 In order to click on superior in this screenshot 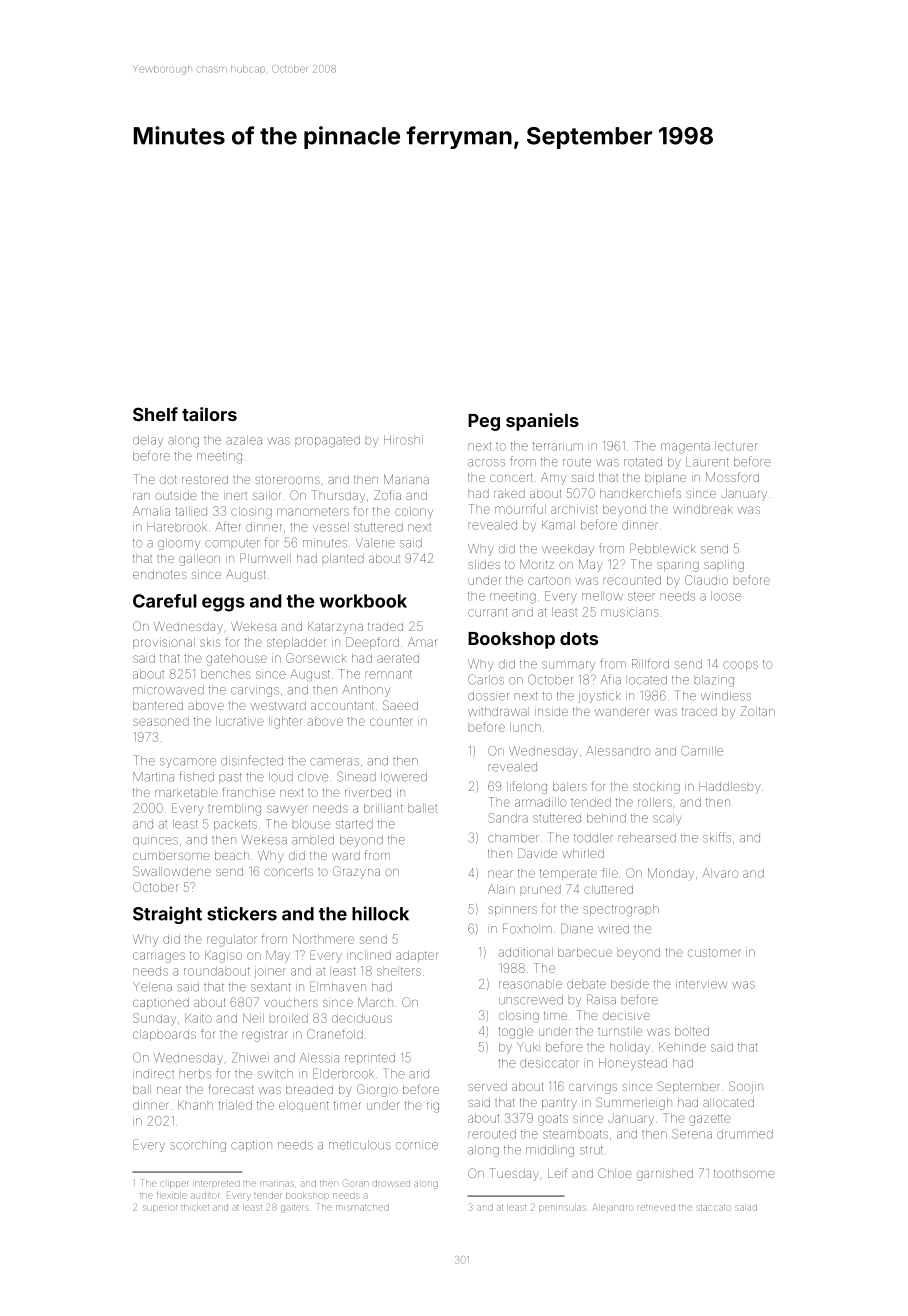, I will do `click(160, 1208)`.
